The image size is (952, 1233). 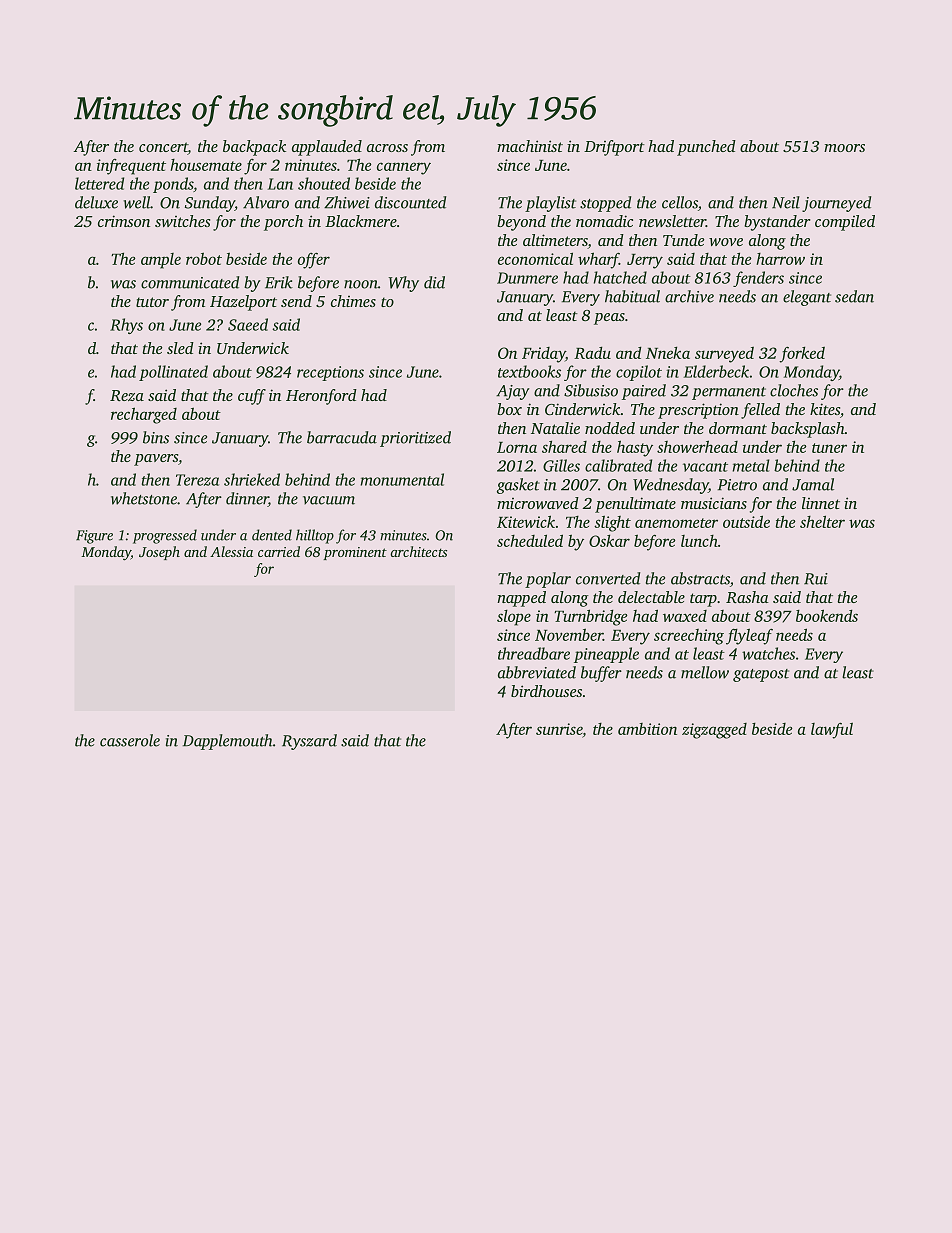 What do you see at coordinates (180, 348) in the page?
I see `sled` at bounding box center [180, 348].
